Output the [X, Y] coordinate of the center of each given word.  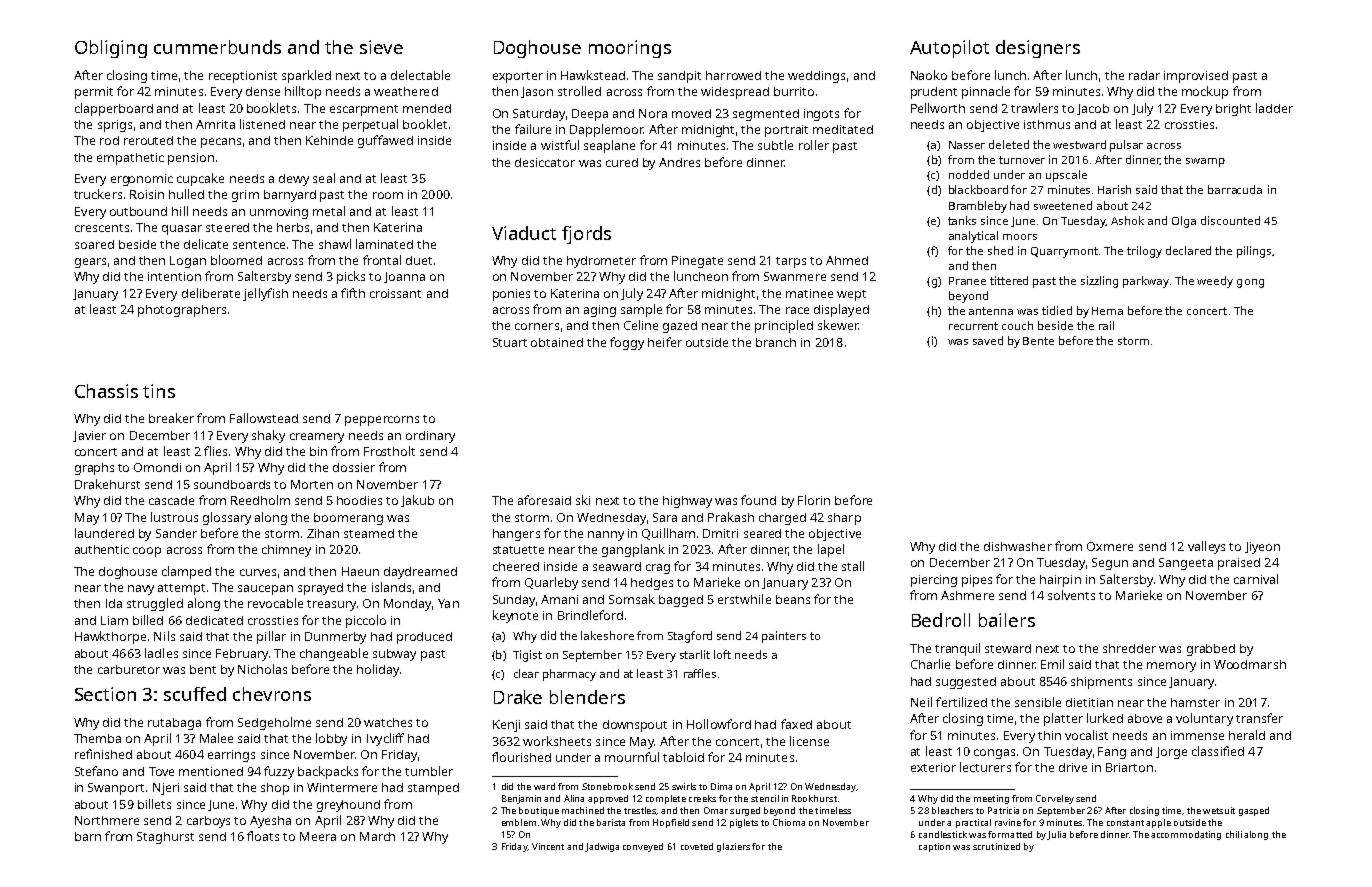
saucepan [265, 590]
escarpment [364, 110]
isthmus [1047, 124]
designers [1038, 49]
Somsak [632, 599]
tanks [962, 220]
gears [90, 263]
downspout [635, 726]
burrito [794, 91]
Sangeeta [1186, 564]
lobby [331, 739]
